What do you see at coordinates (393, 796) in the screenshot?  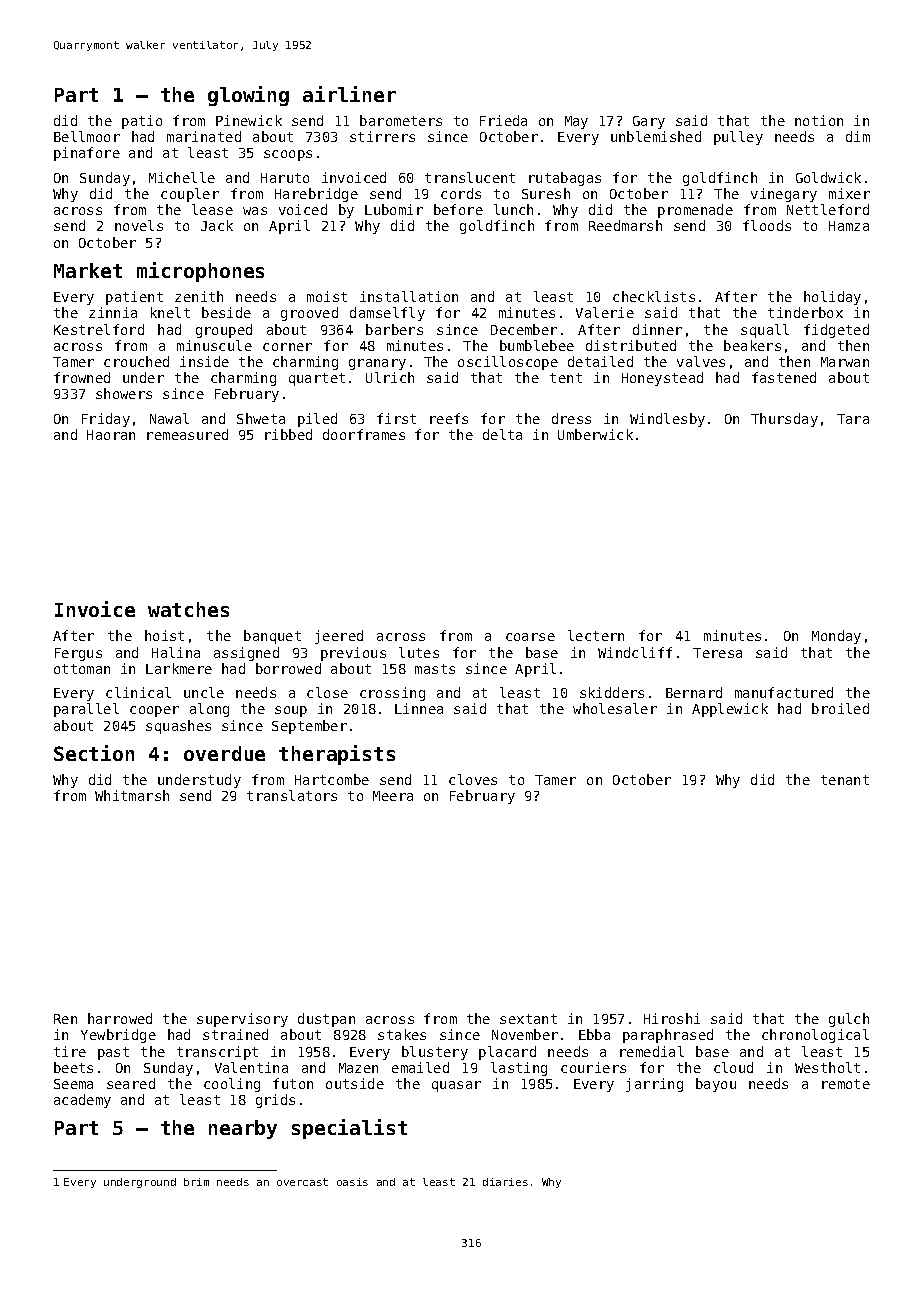 I see `Meera` at bounding box center [393, 796].
